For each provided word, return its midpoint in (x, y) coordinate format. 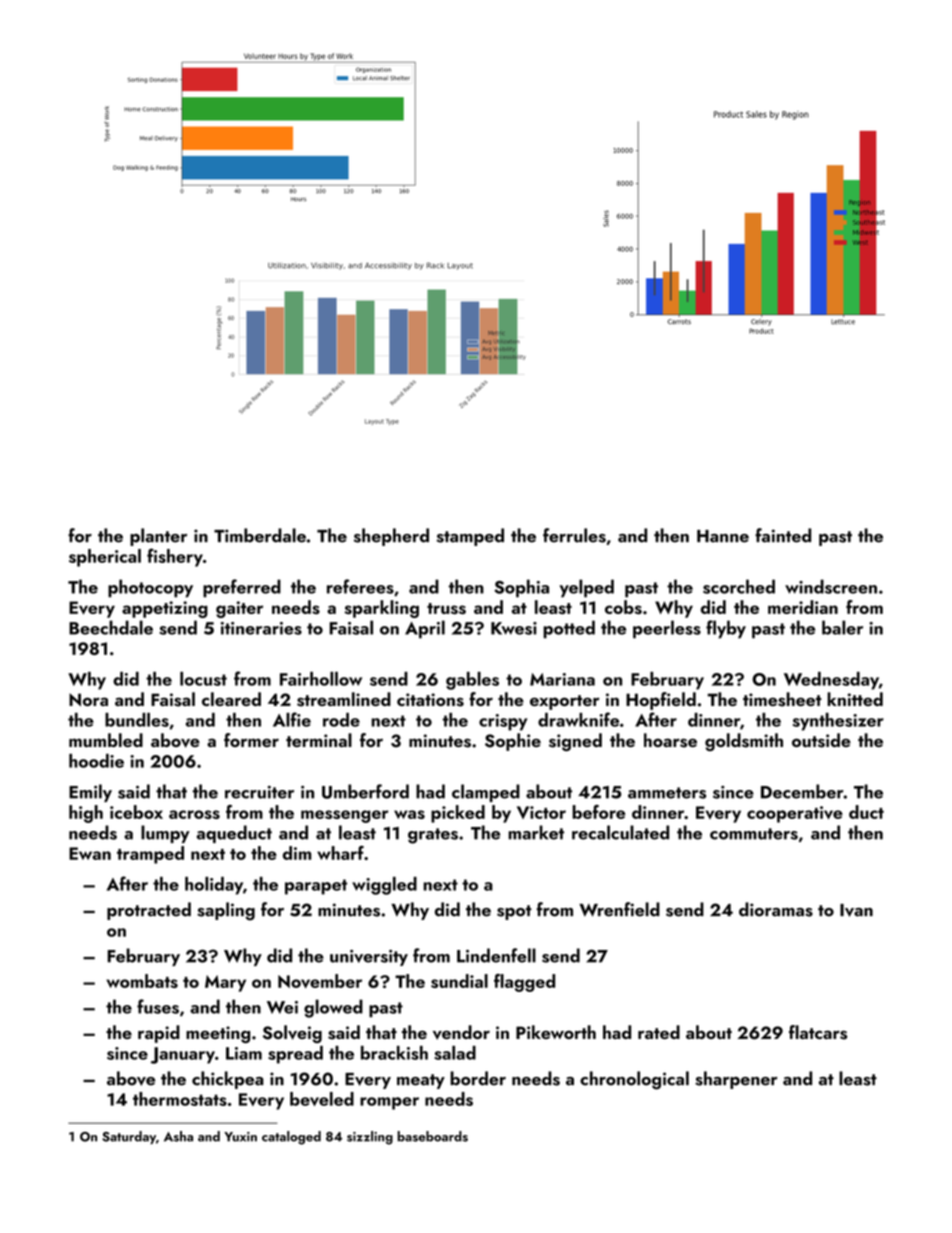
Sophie (513, 742)
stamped (470, 537)
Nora (88, 699)
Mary (225, 983)
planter (158, 537)
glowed (333, 1008)
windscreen (831, 586)
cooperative (795, 814)
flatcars (818, 1032)
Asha (178, 1136)
